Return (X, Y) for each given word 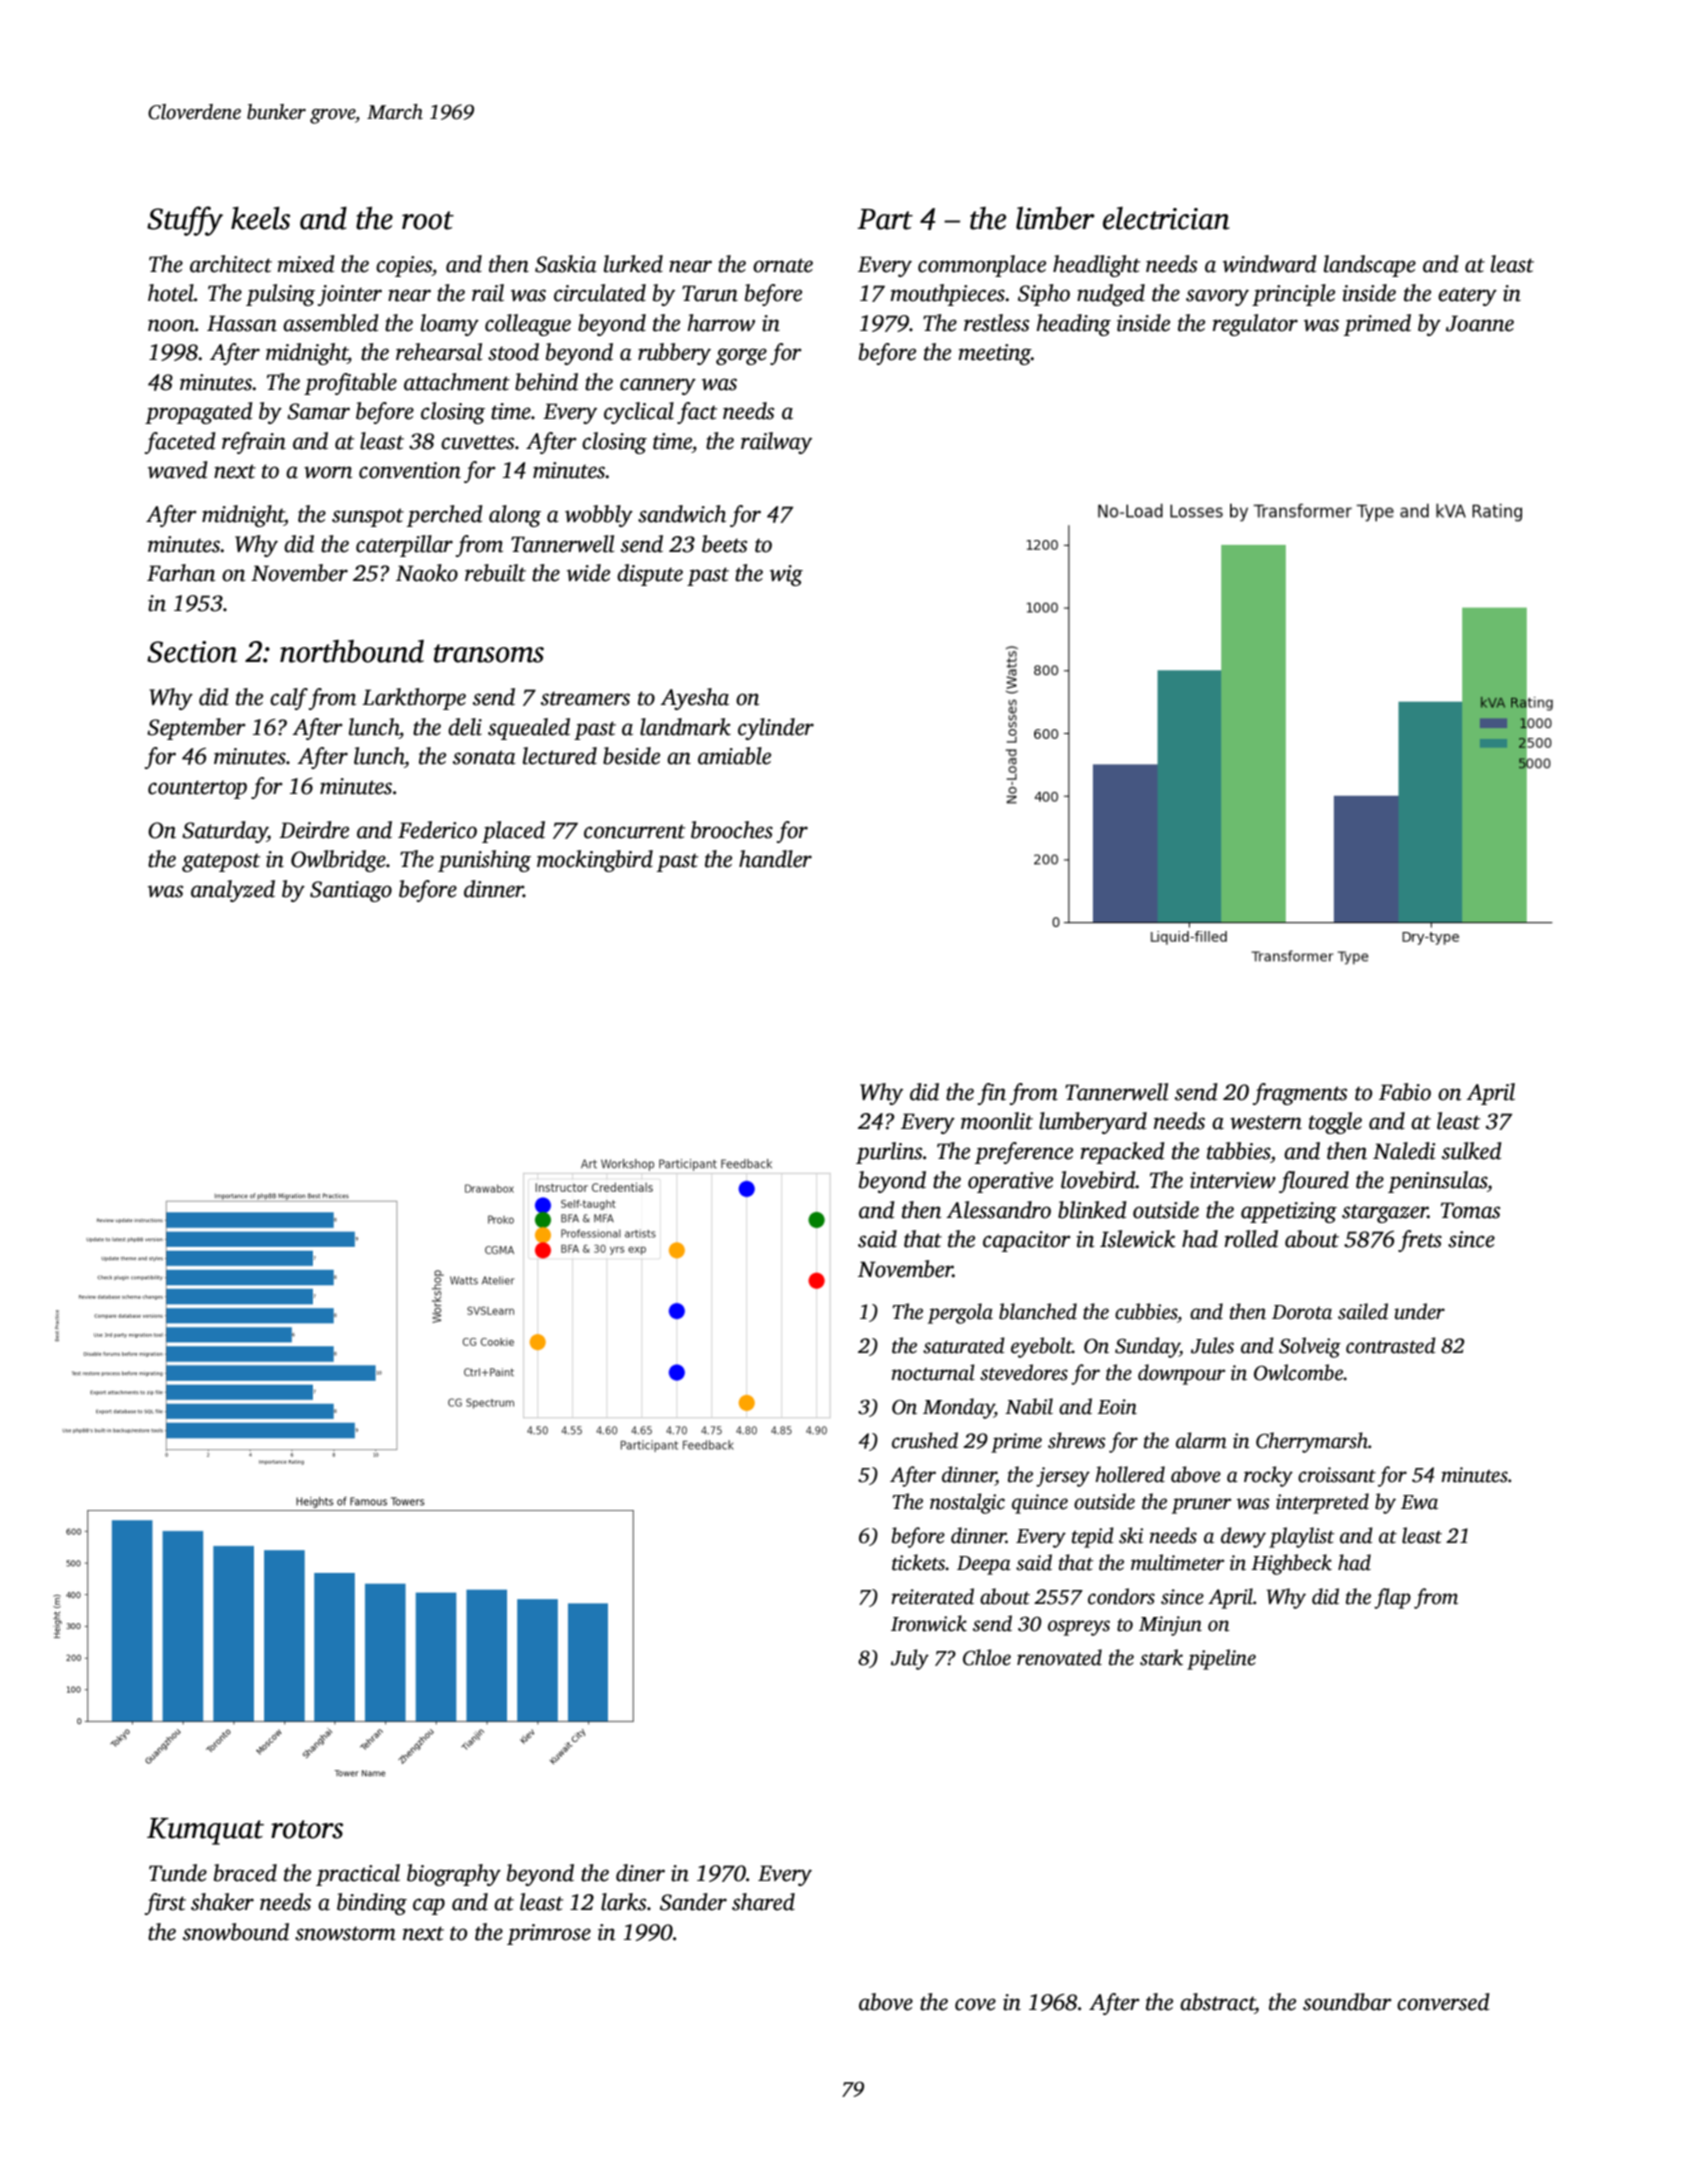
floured (1314, 1182)
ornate (783, 265)
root (428, 220)
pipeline (1221, 1659)
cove (975, 2004)
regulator (1255, 325)
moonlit (997, 1121)
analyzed (233, 891)
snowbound (236, 1932)
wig (786, 575)
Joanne (1480, 323)
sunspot (368, 517)
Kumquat (205, 1831)
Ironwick (929, 1623)
